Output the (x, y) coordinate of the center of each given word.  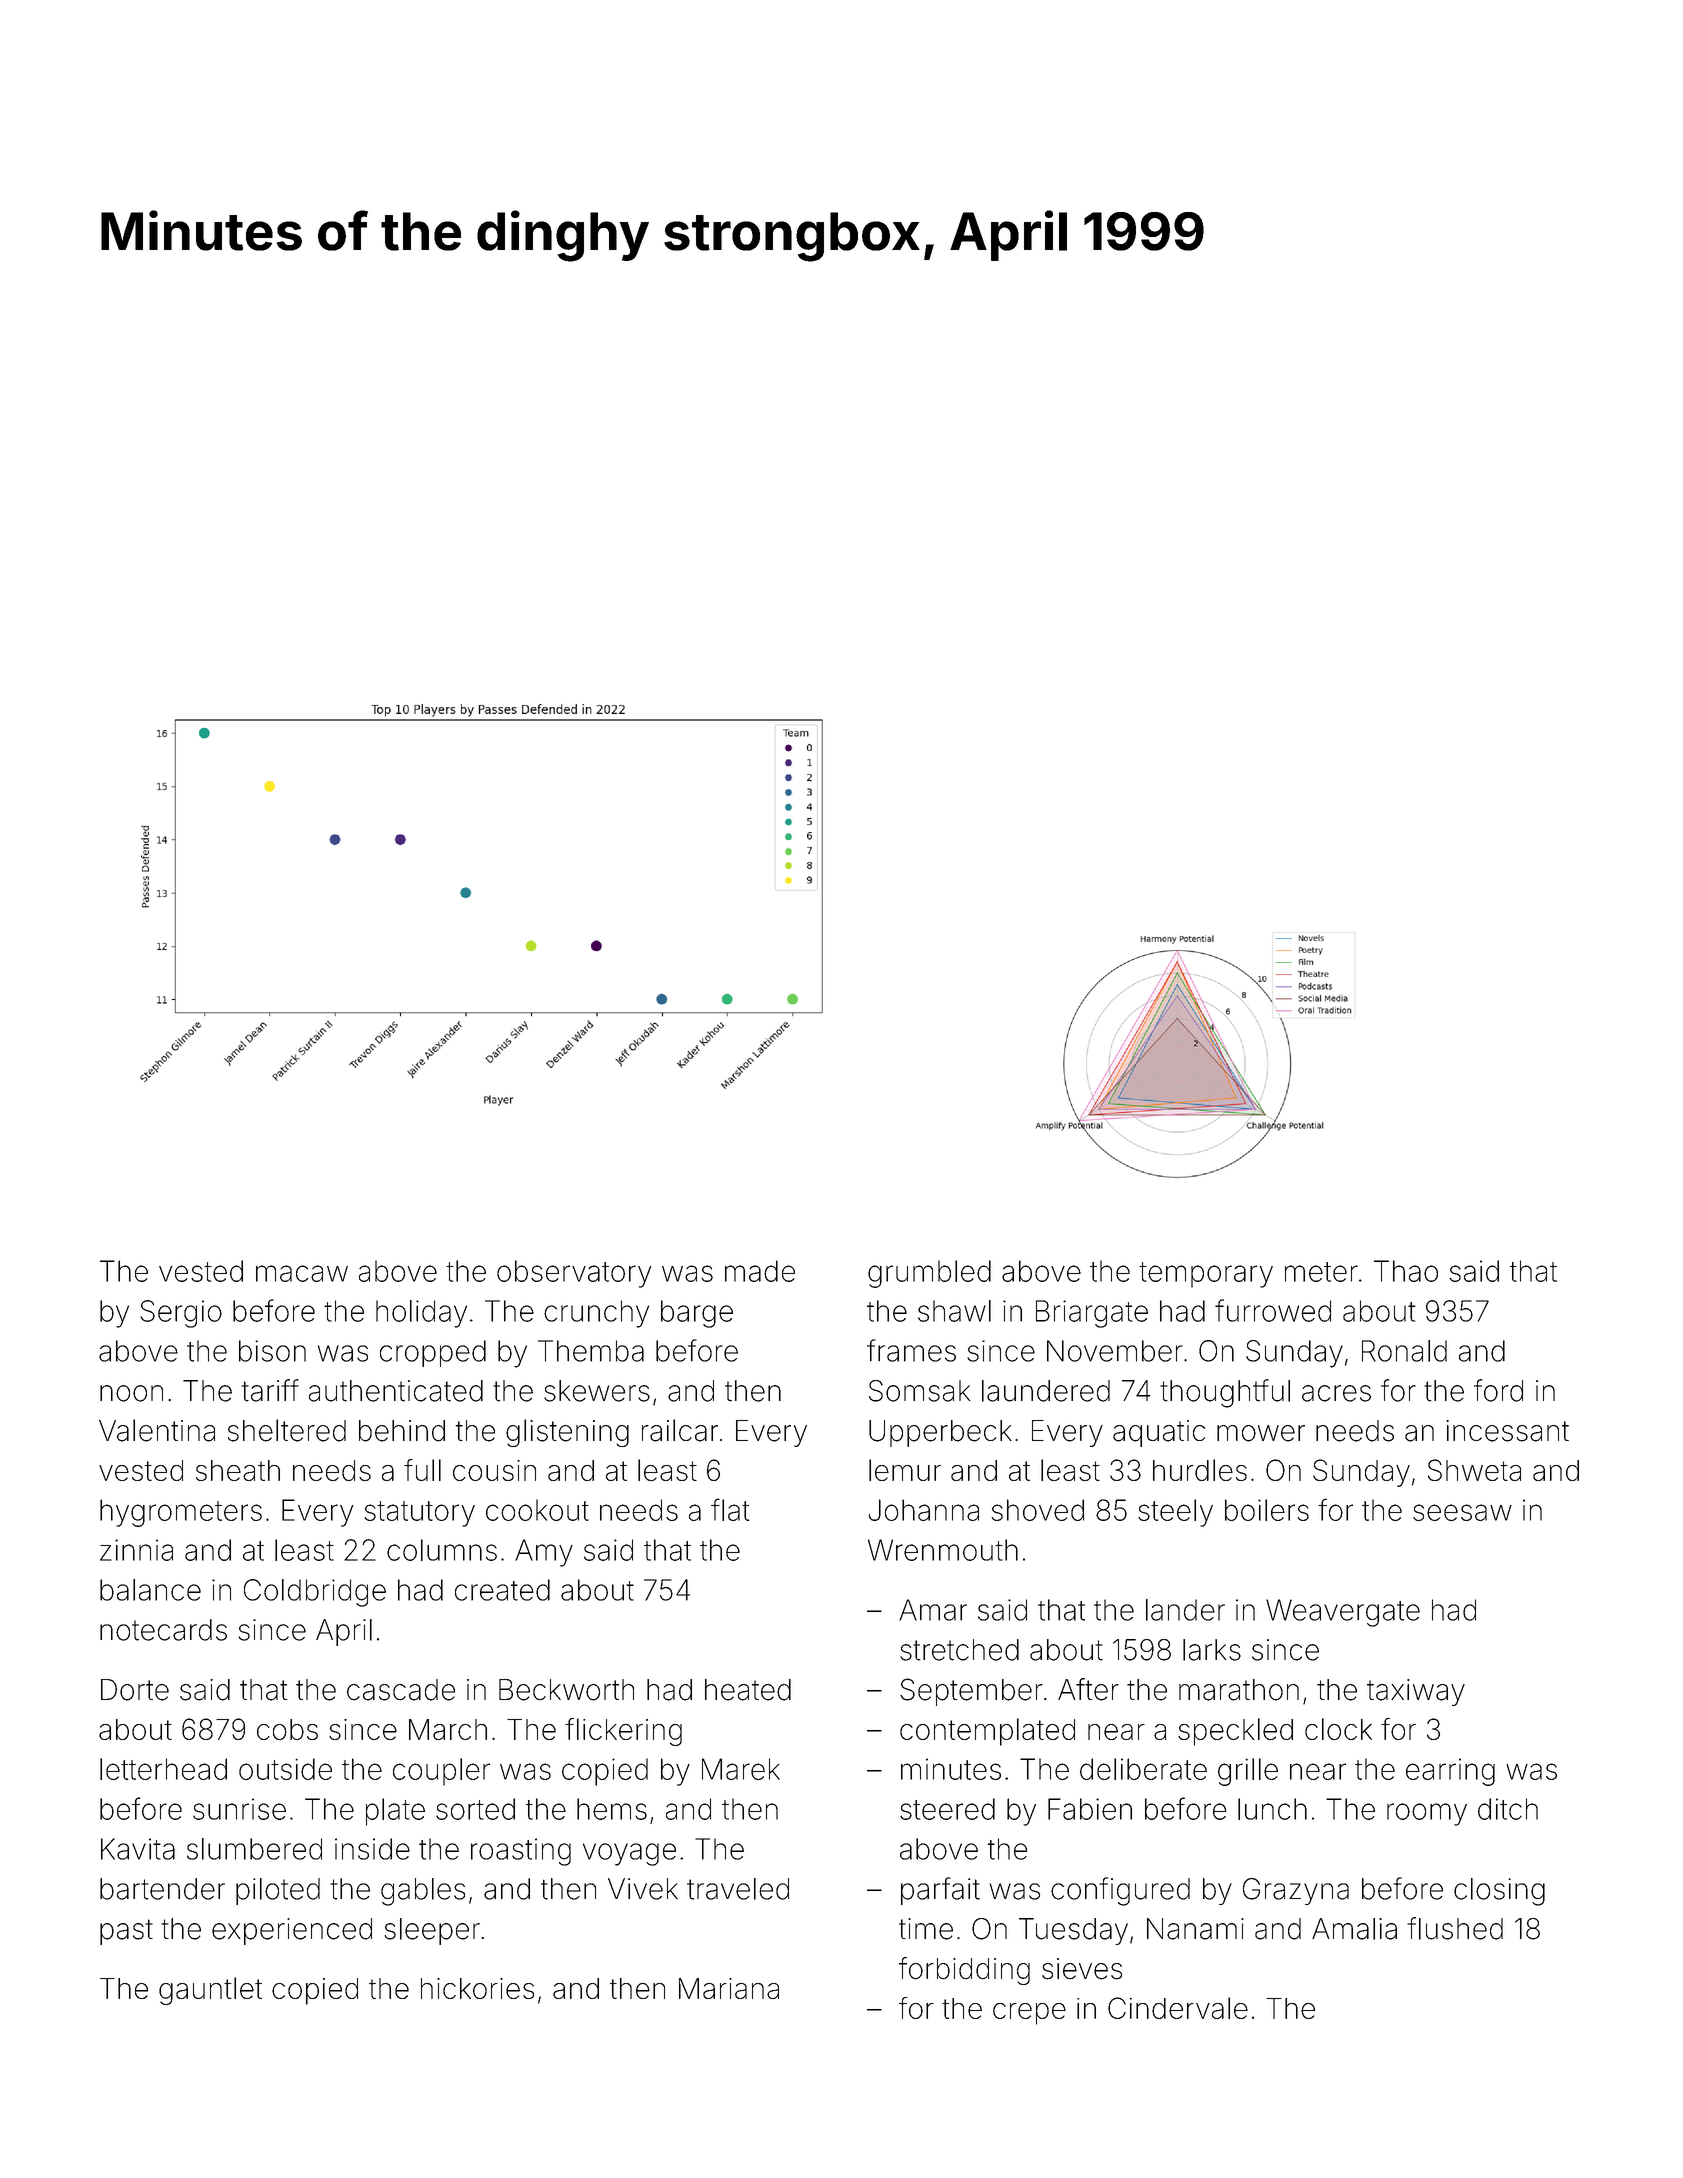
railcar (680, 1430)
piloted (278, 1891)
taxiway (1416, 1692)
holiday (421, 1314)
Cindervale (1178, 2008)
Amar (933, 1610)
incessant (1507, 1431)
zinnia (136, 1550)
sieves (1082, 1969)
